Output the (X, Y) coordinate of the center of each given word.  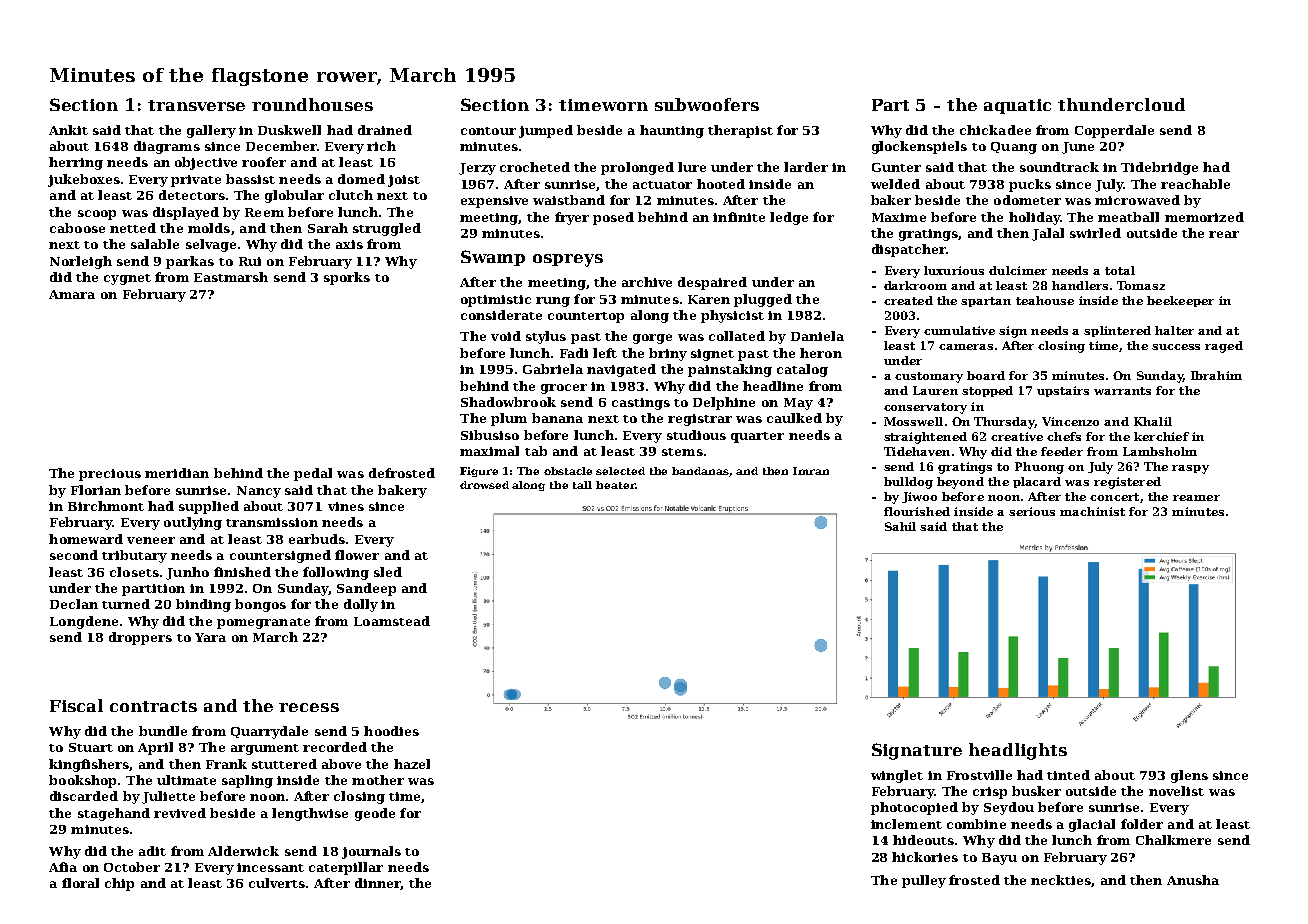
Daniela (817, 336)
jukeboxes (84, 180)
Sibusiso (490, 435)
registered (1127, 483)
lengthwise (310, 814)
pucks (1030, 185)
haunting (672, 131)
